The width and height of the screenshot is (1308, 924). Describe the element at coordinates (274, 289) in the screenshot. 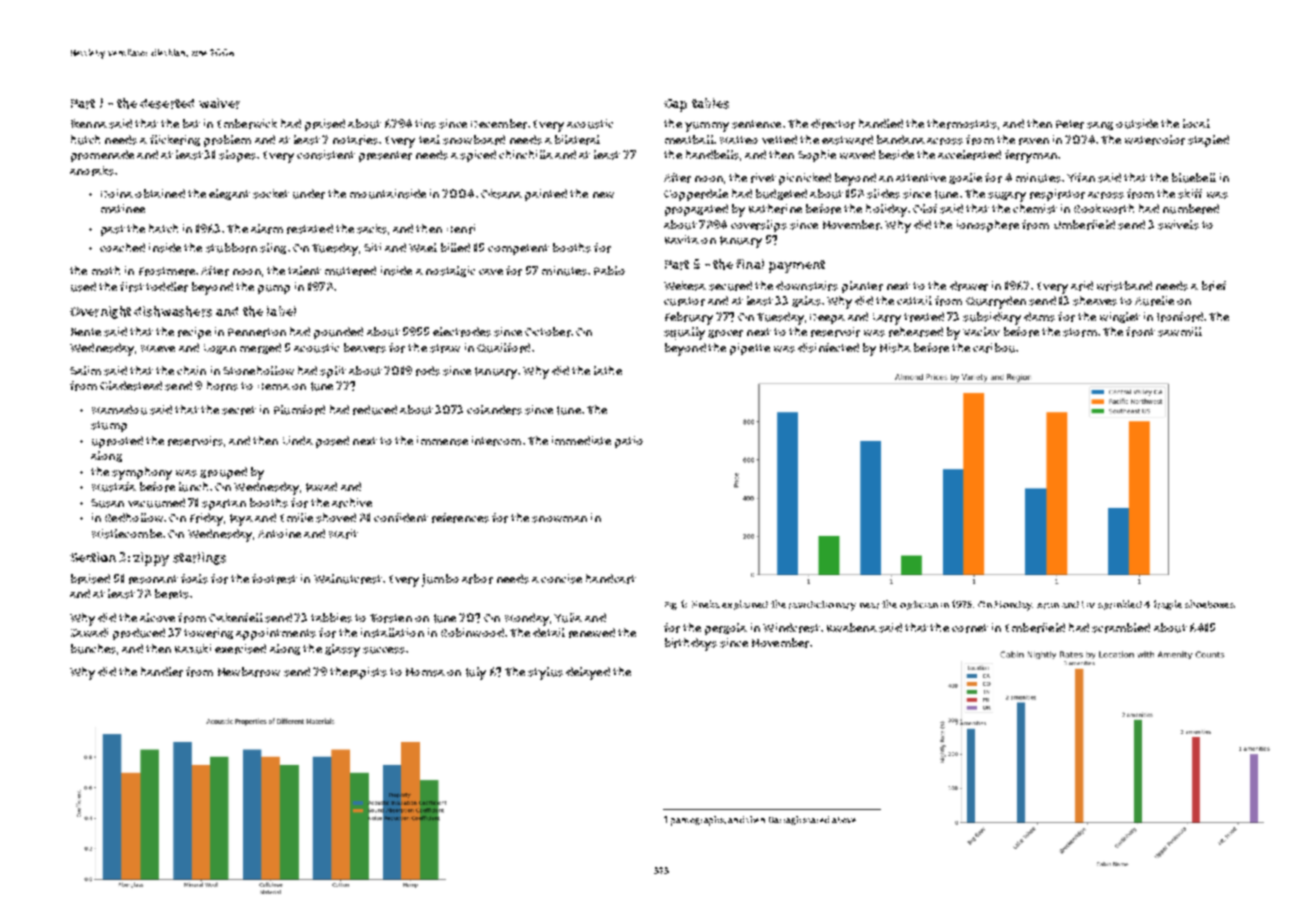

I see `pump` at that location.
